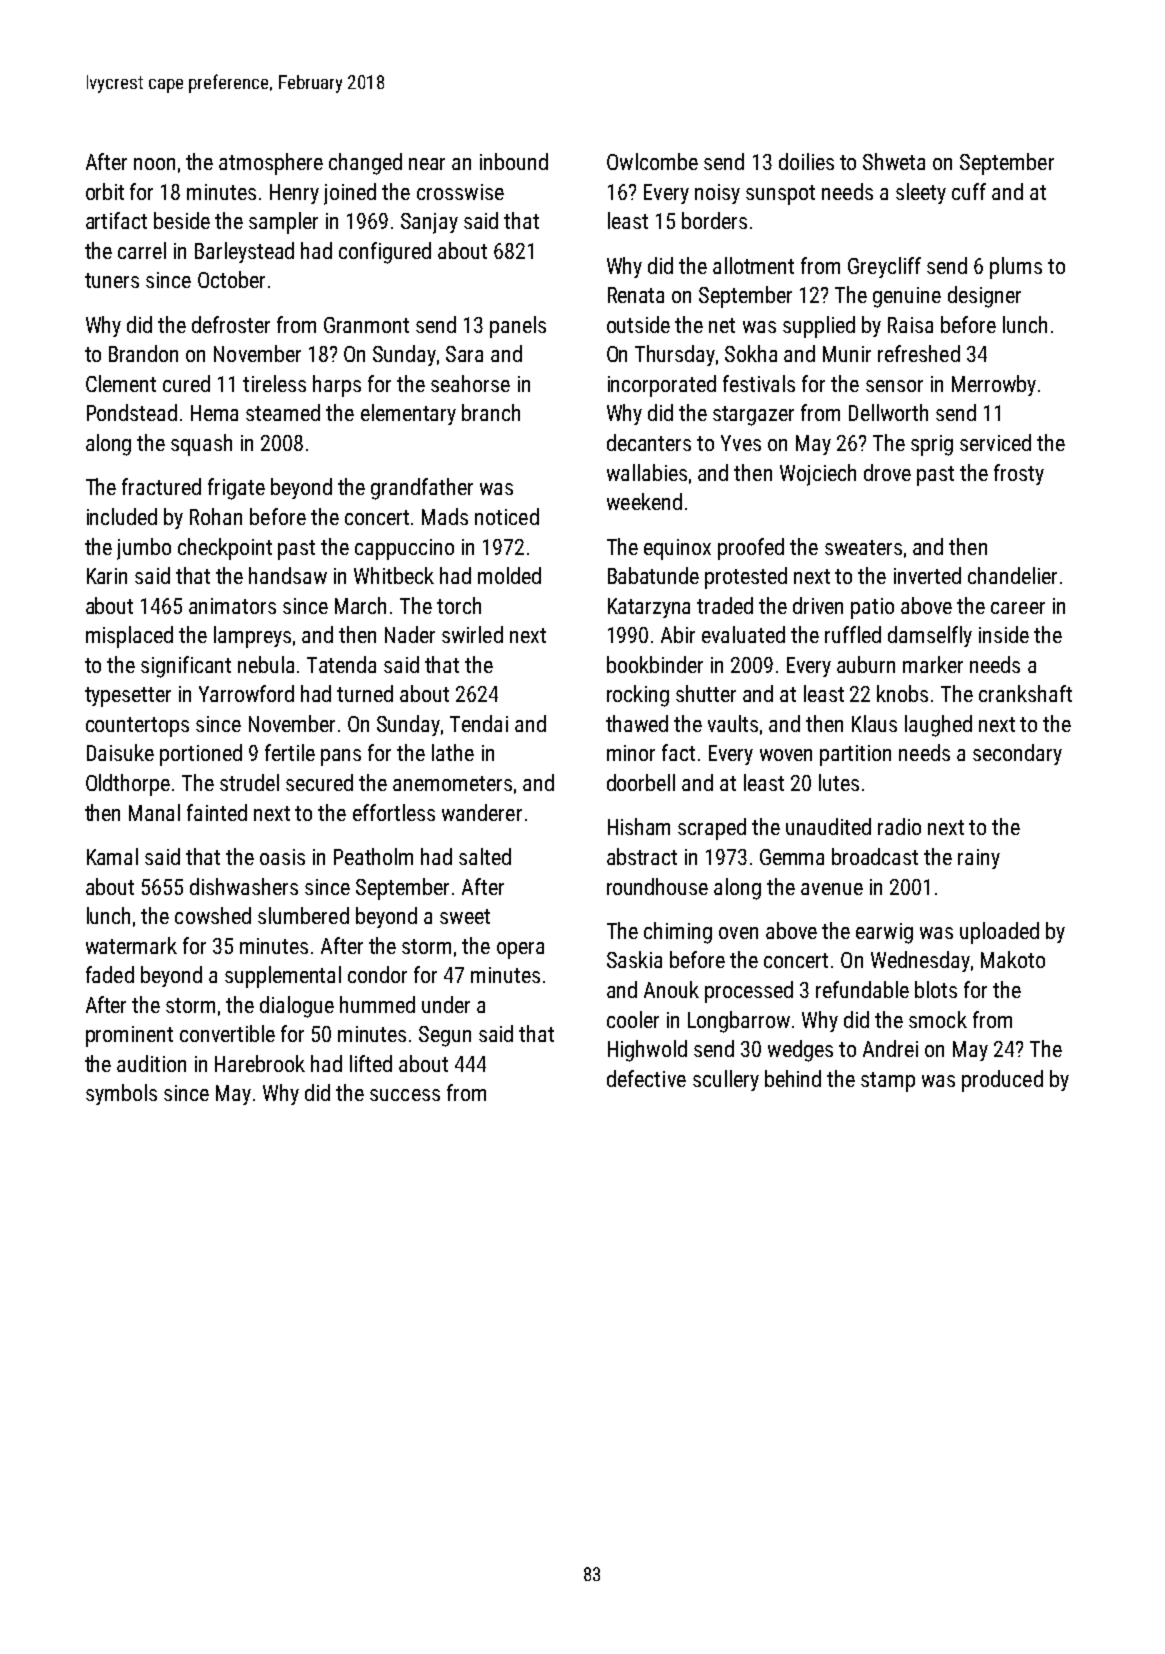  Describe the element at coordinates (360, 605) in the screenshot. I see `March` at that location.
